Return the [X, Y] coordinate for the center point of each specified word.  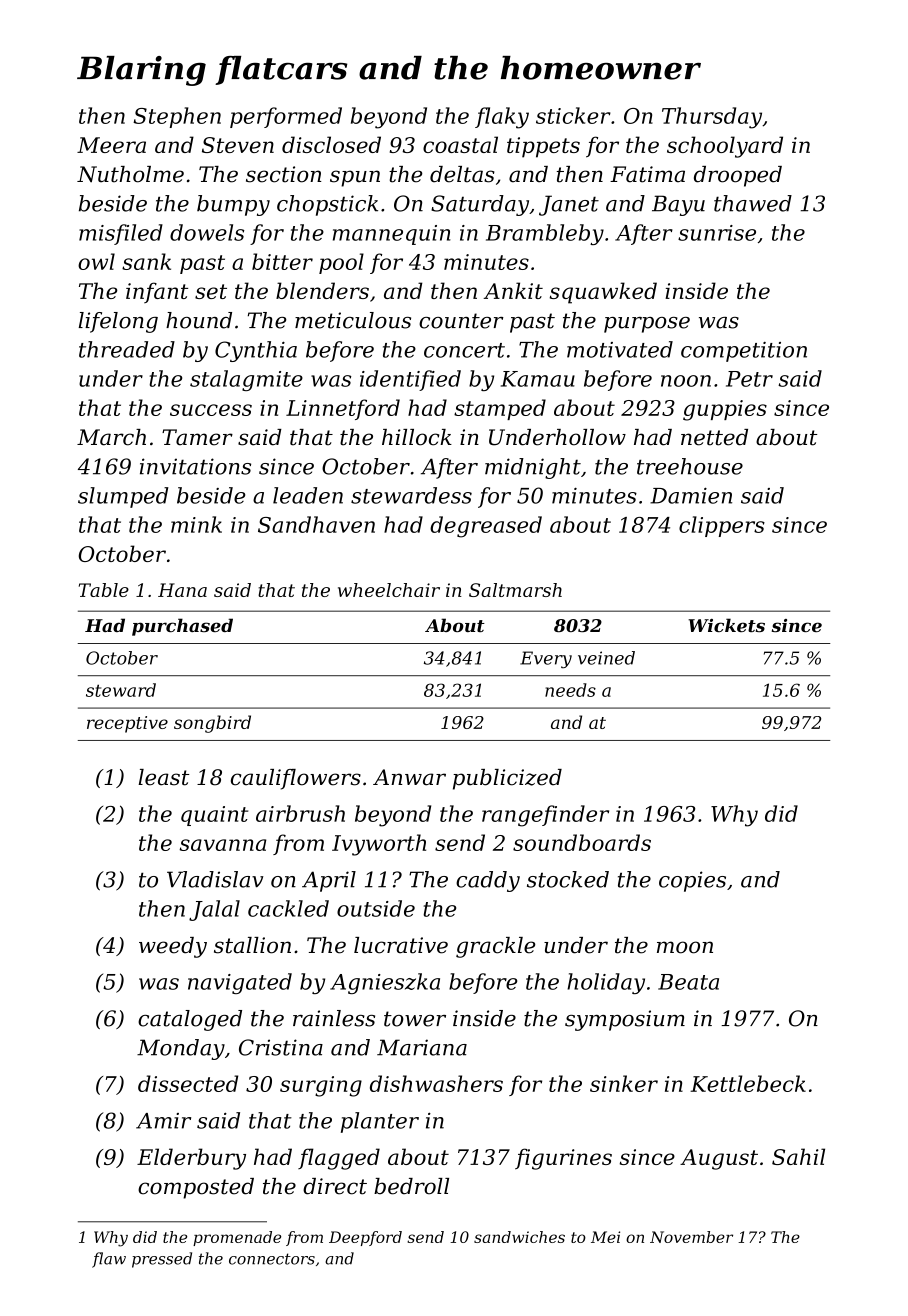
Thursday [712, 118]
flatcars [281, 70]
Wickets [726, 625]
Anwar [409, 777]
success [211, 410]
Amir [163, 1121]
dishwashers [436, 1083]
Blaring [141, 71]
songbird [212, 724]
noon [686, 381]
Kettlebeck [748, 1083]
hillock [417, 437]
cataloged [190, 1020]
